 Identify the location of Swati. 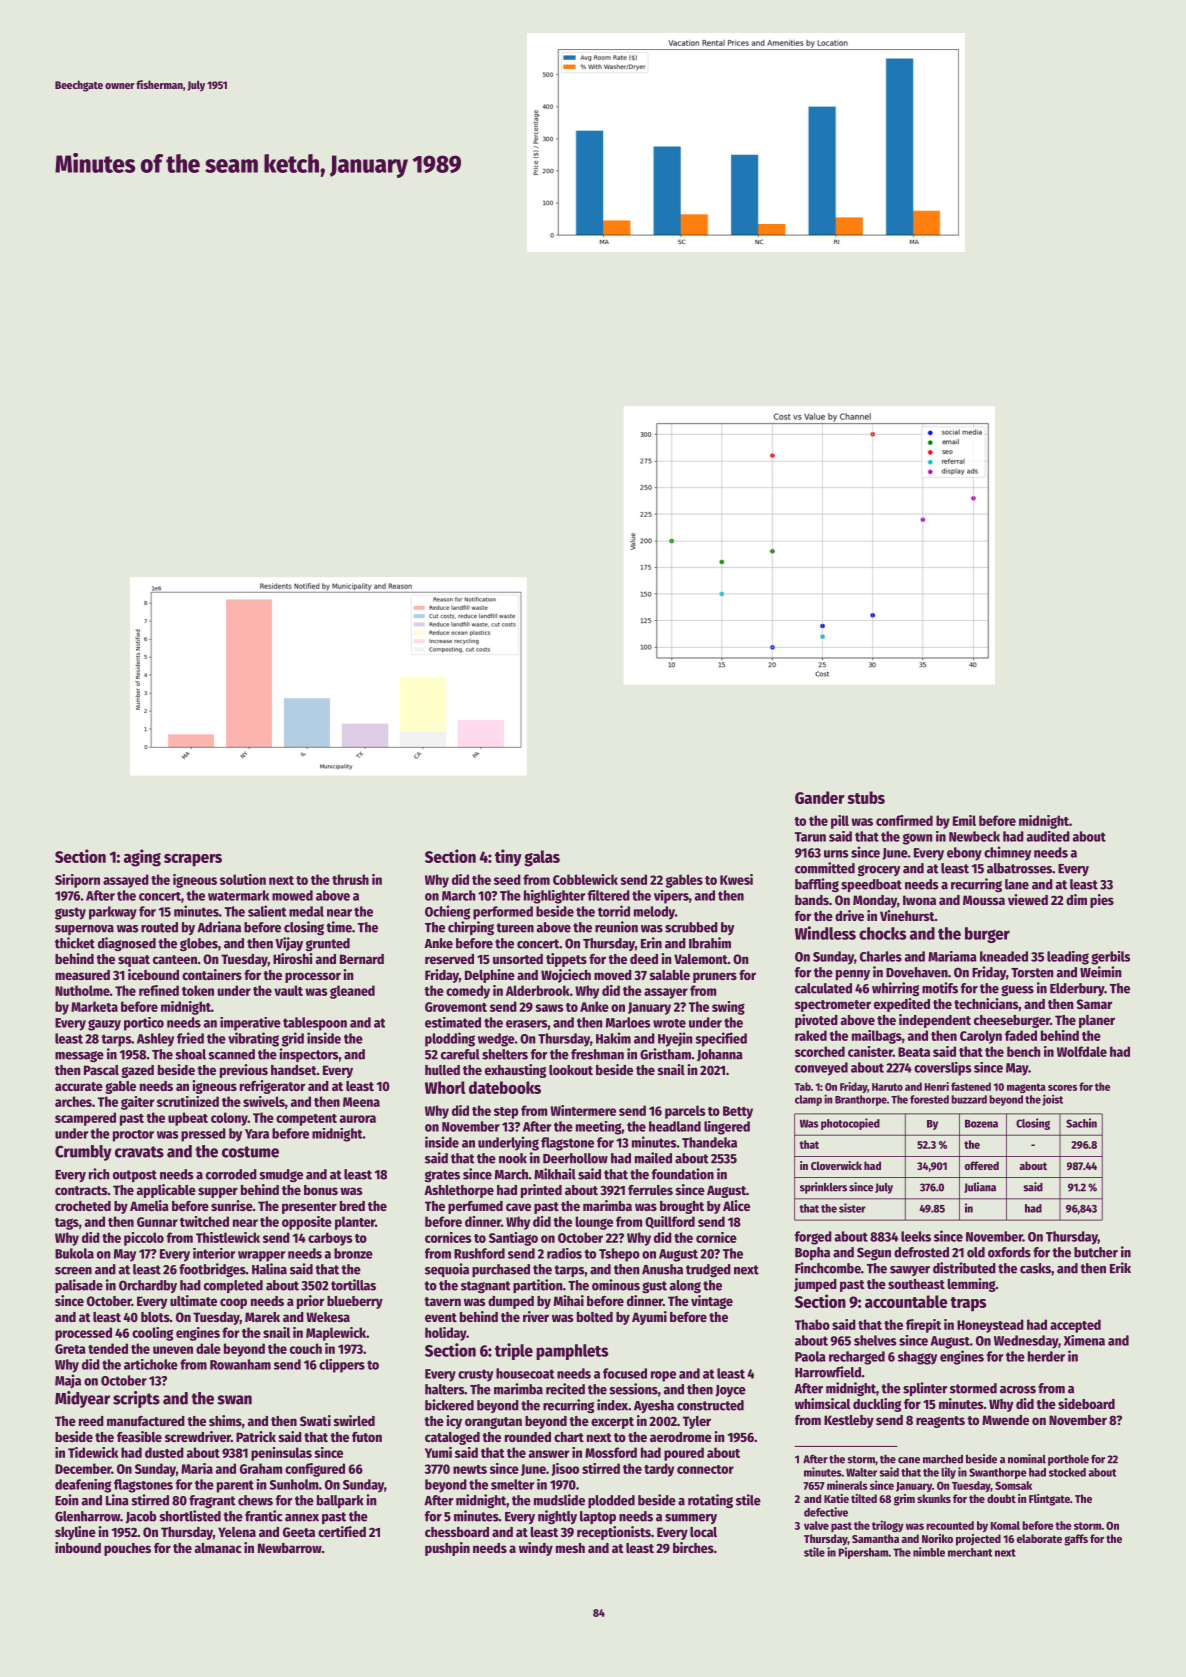
(315, 1420).
